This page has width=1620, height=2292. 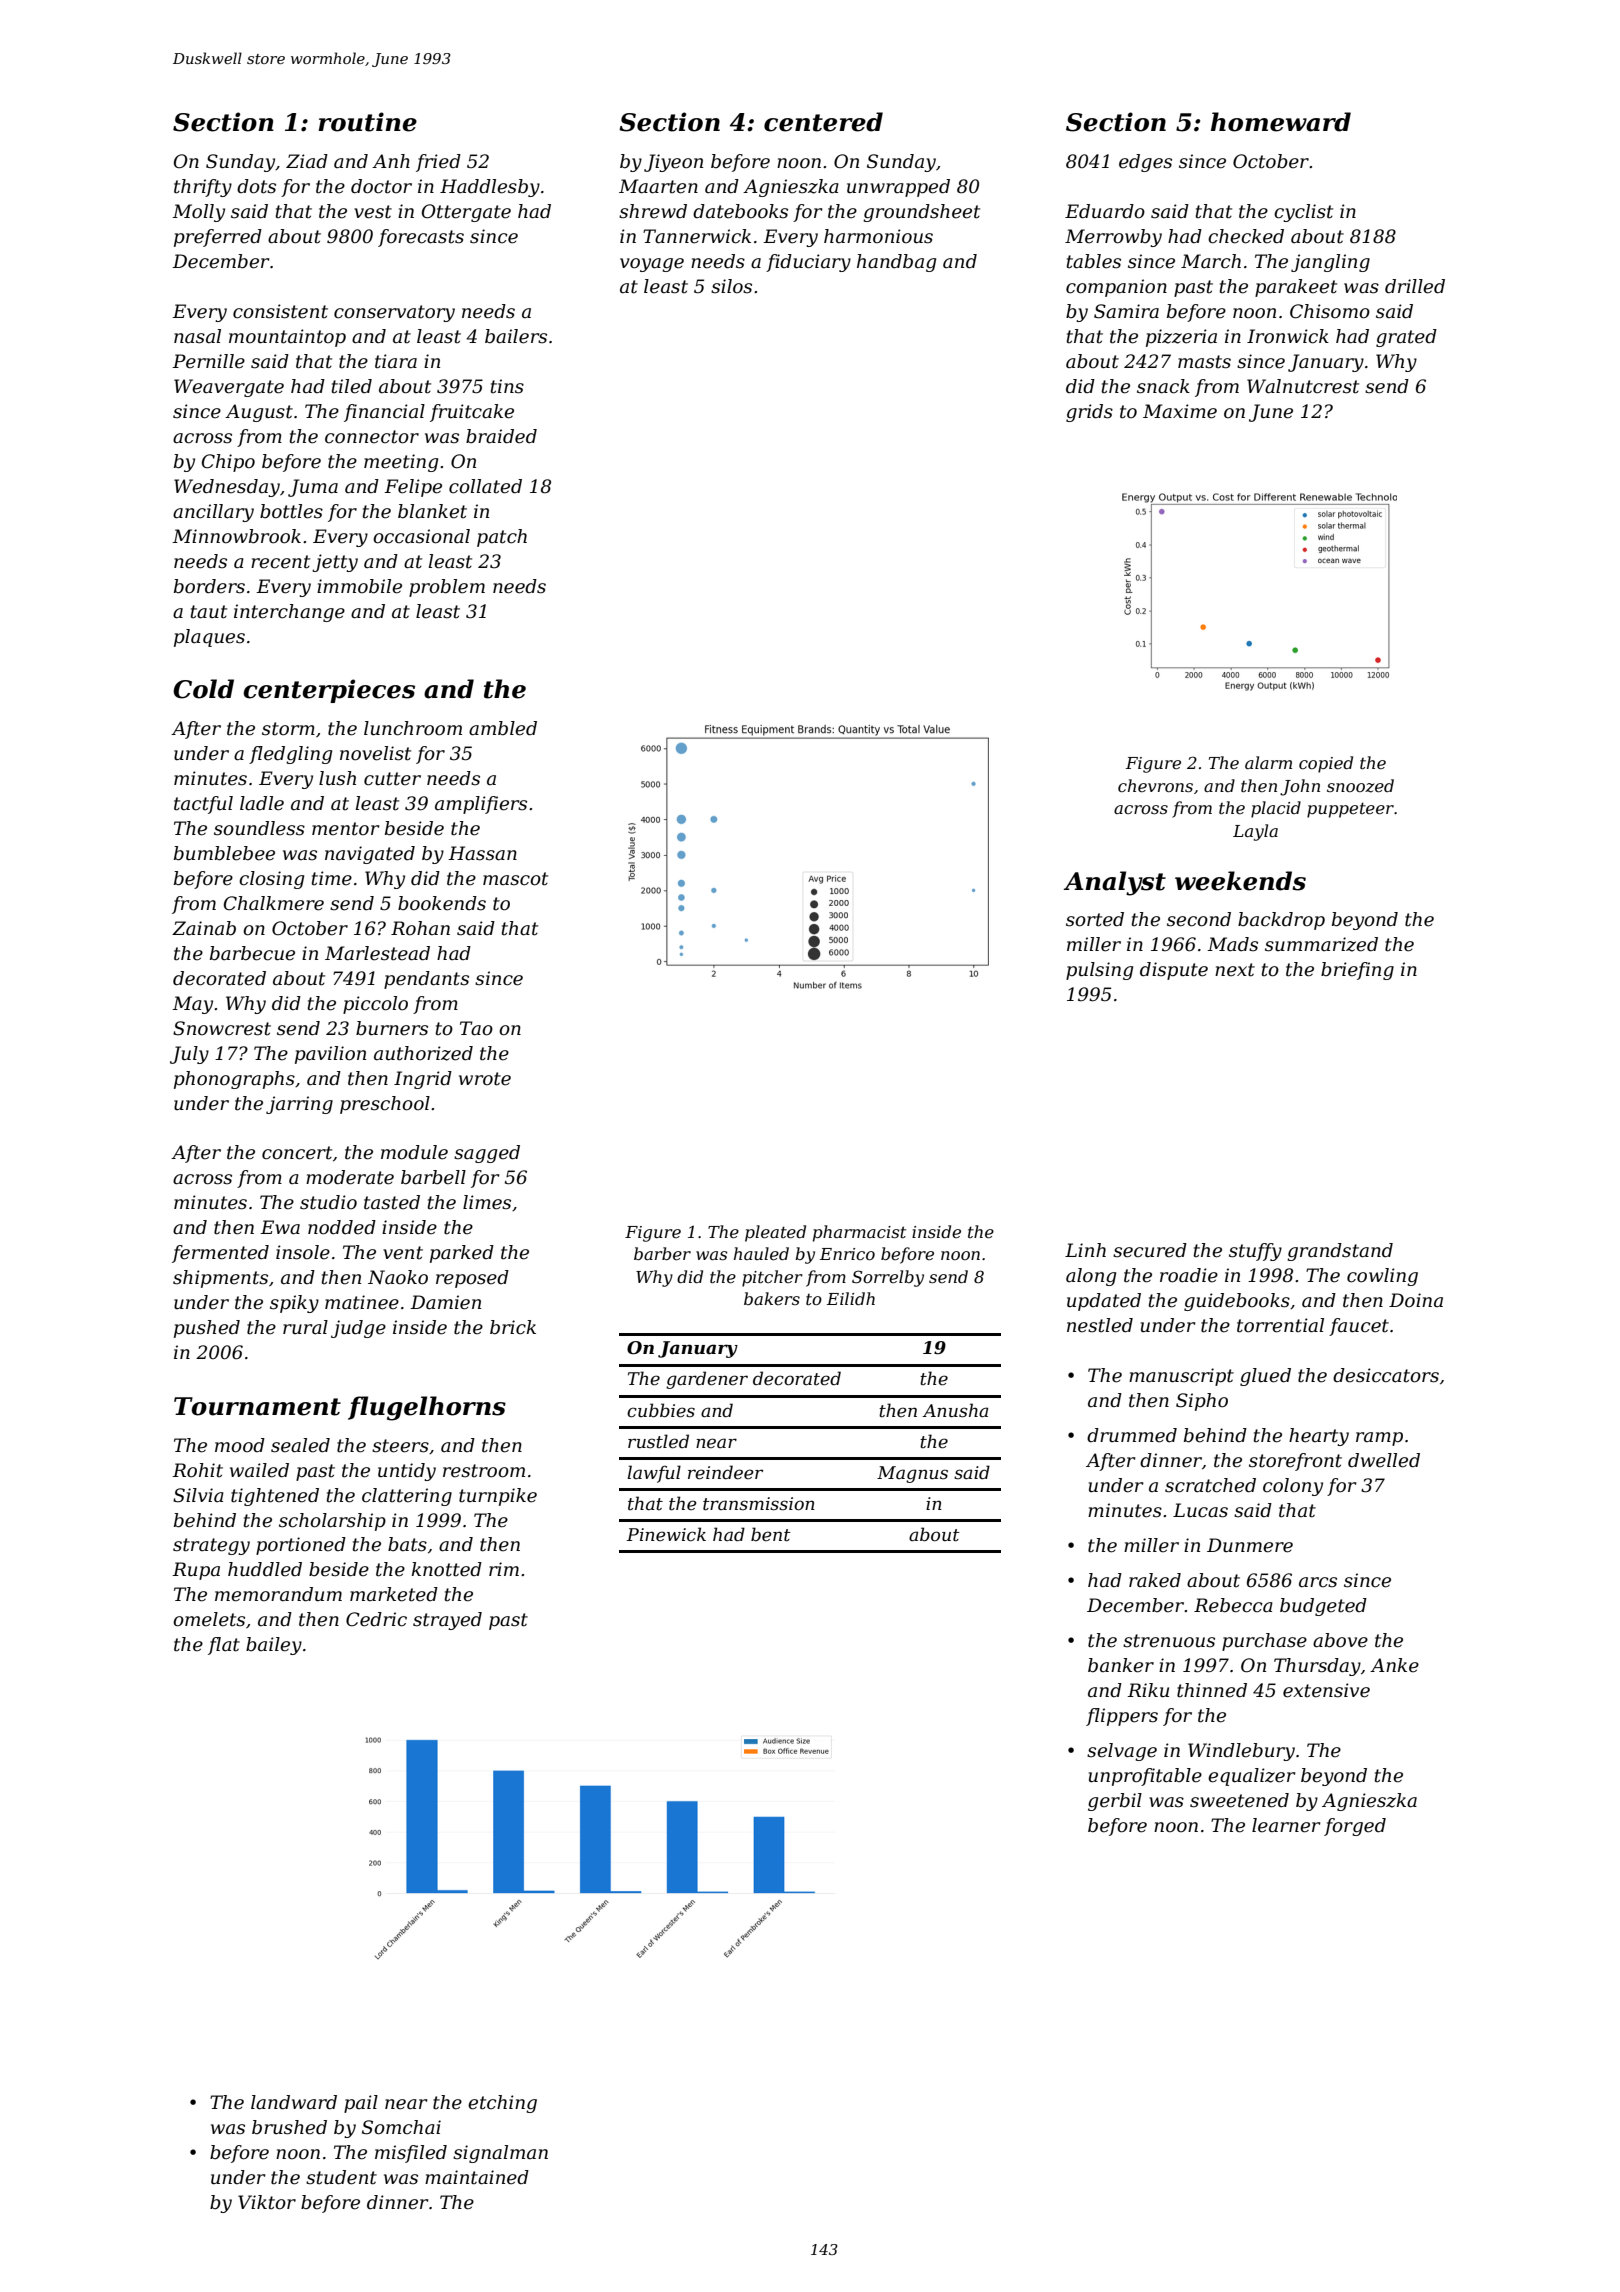 What do you see at coordinates (1100, 1325) in the page?
I see `nestled` at bounding box center [1100, 1325].
